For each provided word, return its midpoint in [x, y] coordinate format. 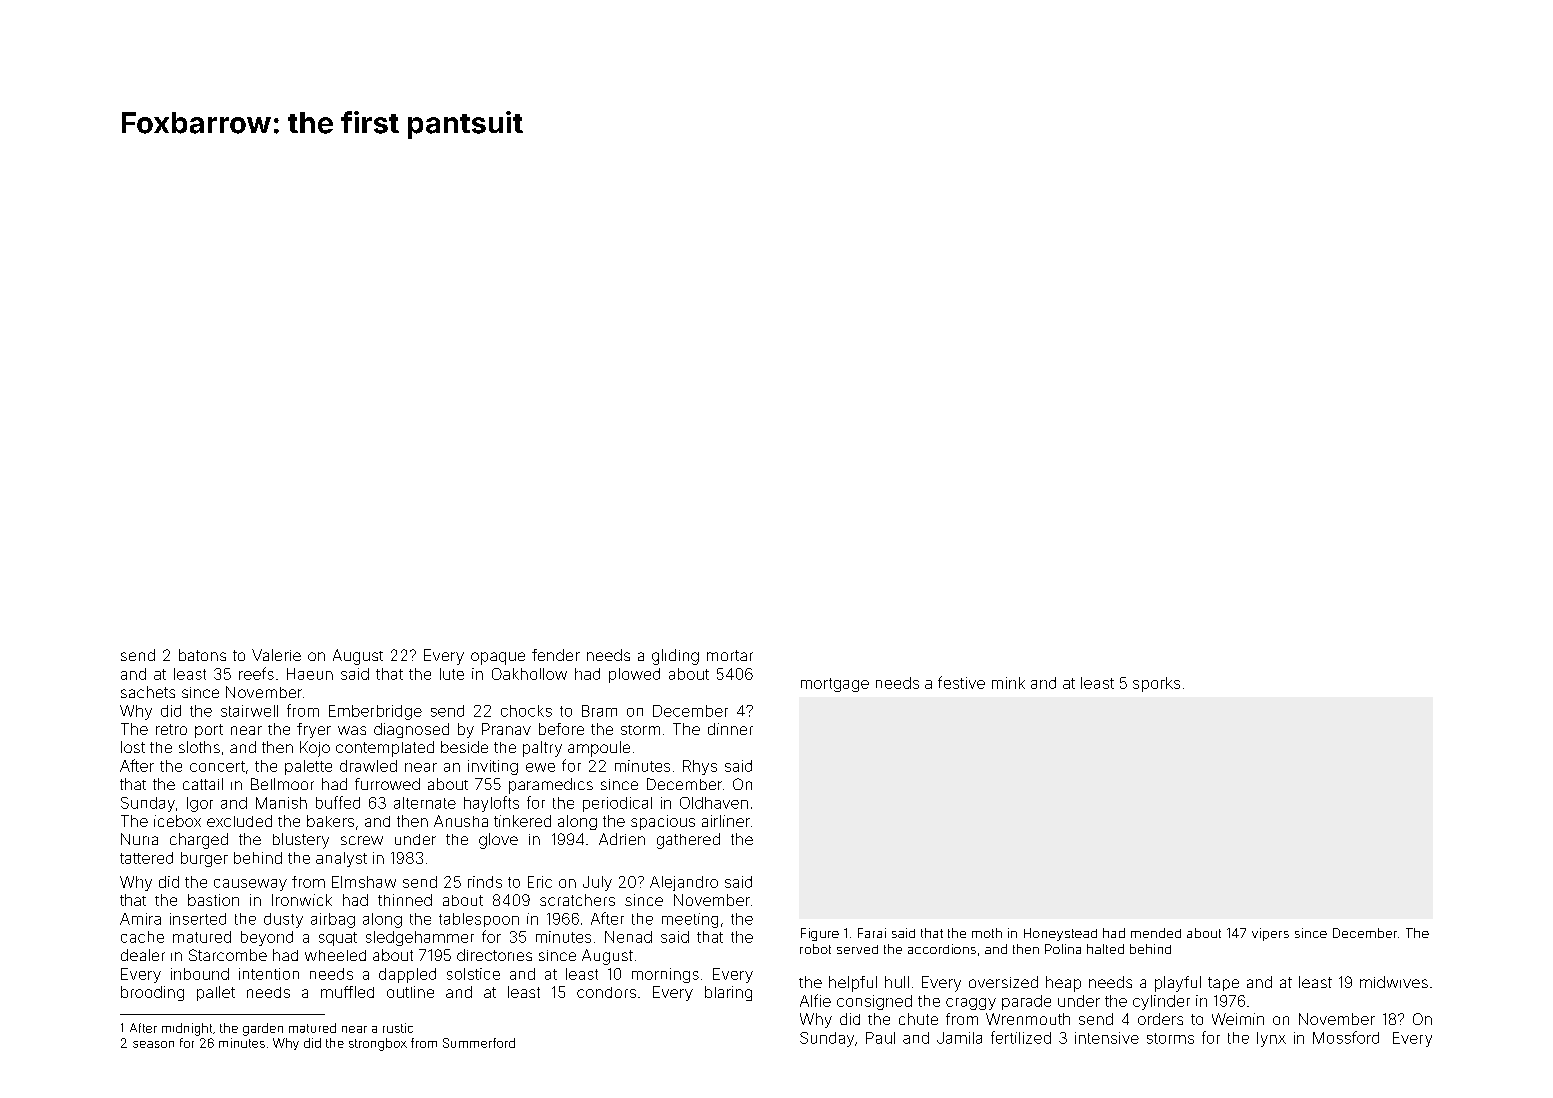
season [153, 1044]
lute [452, 674]
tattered [146, 858]
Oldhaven [714, 803]
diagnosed [411, 730]
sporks [1156, 684]
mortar [730, 655]
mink [1008, 683]
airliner [726, 821]
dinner [730, 729]
